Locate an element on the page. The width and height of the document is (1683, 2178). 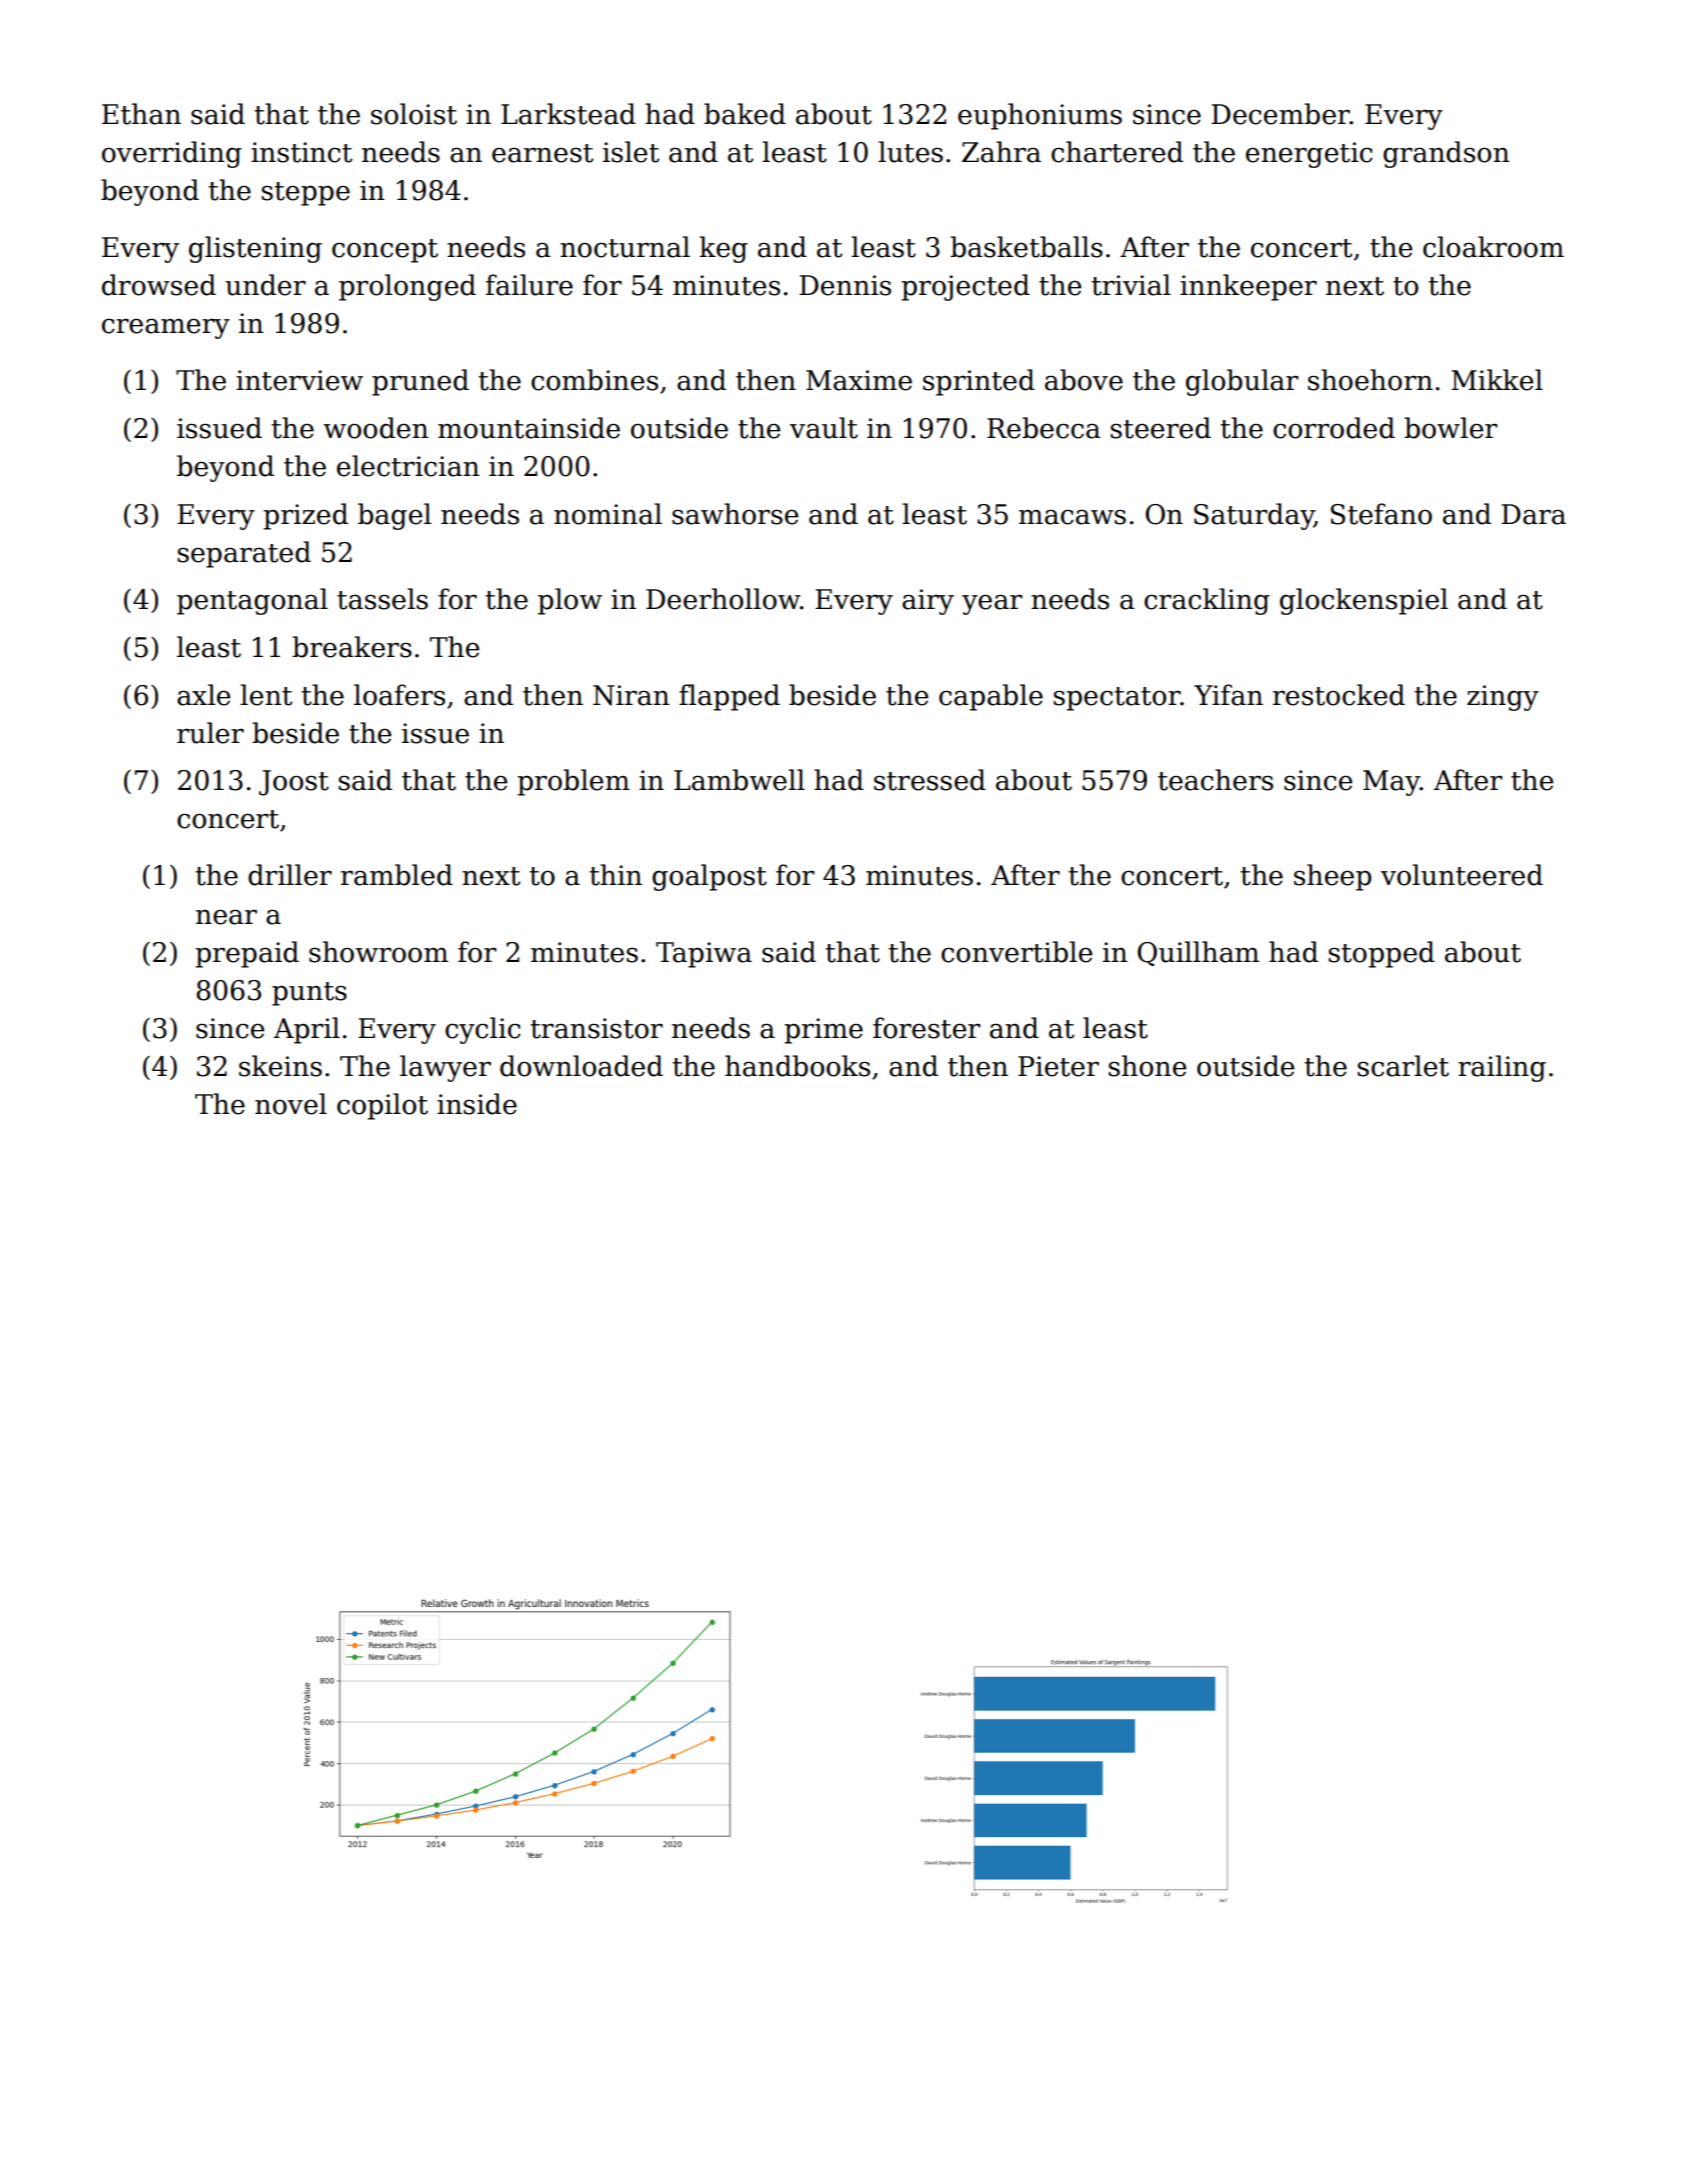
instinct is located at coordinates (301, 152).
